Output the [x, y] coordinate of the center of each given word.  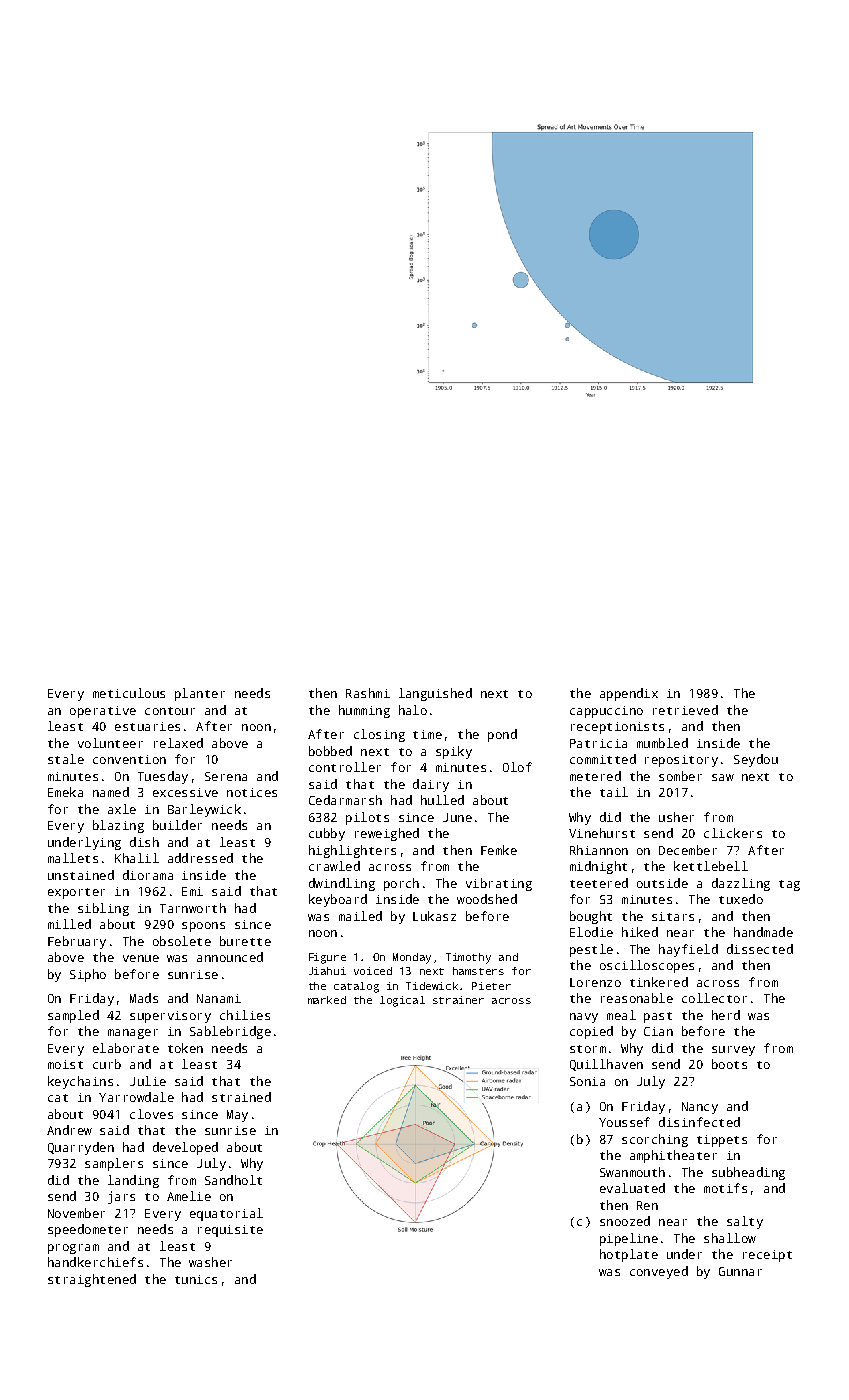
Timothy [468, 958]
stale [66, 759]
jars [121, 1197]
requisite [230, 1231]
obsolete [182, 941]
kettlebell [711, 866]
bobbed [330, 751]
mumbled [662, 743]
